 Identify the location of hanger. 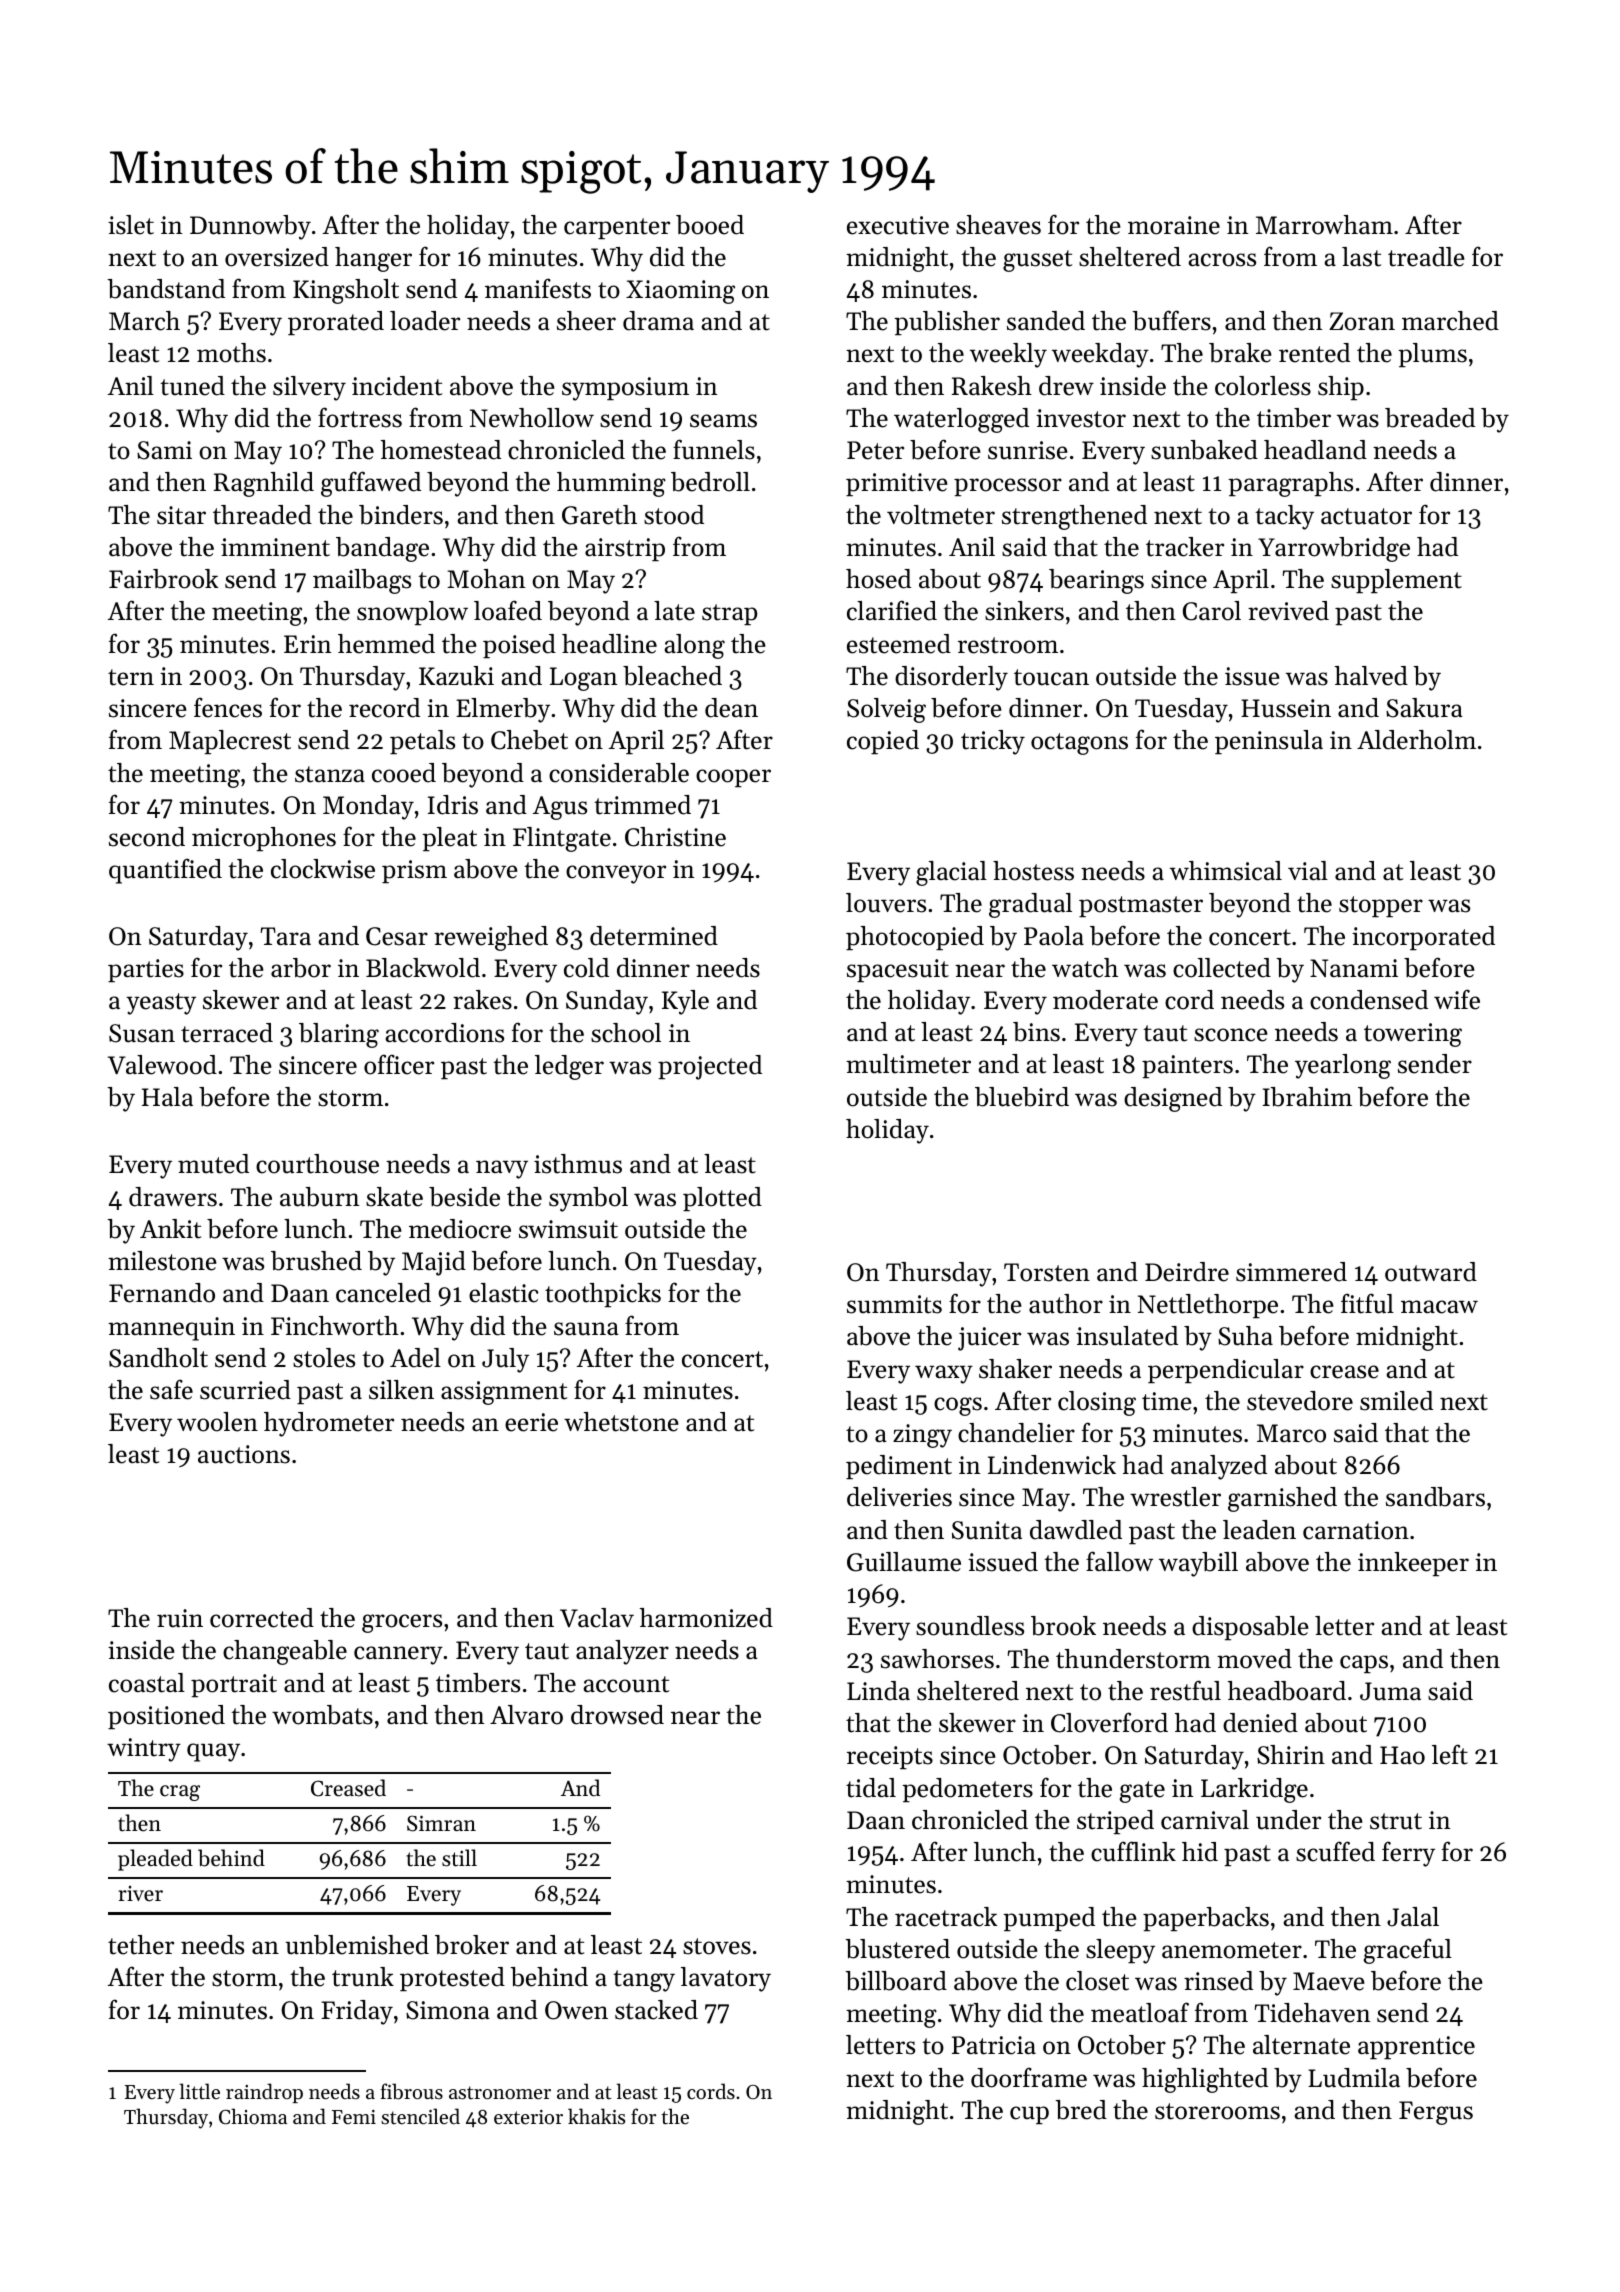
(373, 259).
